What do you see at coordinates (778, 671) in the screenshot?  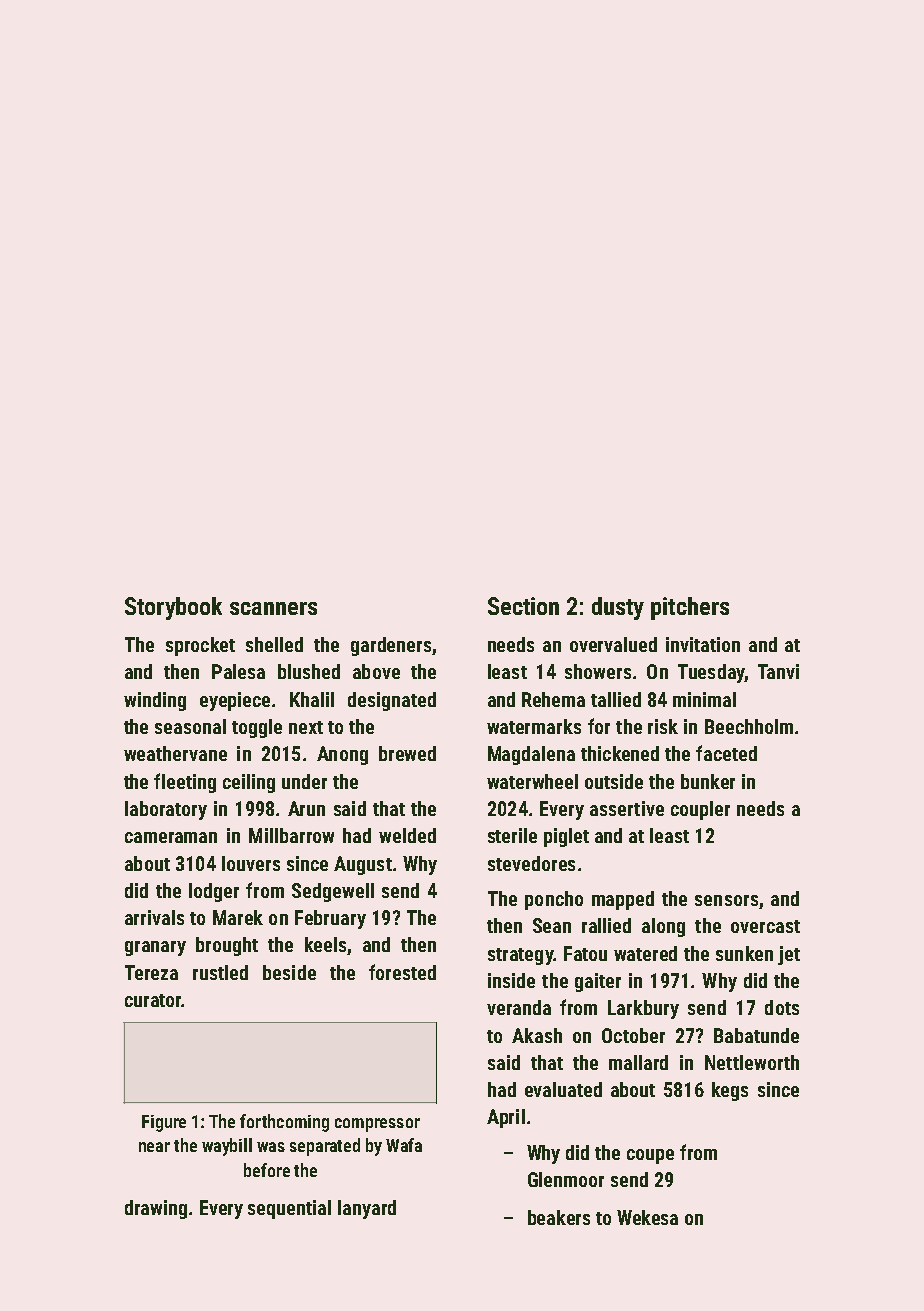 I see `Tanvi` at bounding box center [778, 671].
